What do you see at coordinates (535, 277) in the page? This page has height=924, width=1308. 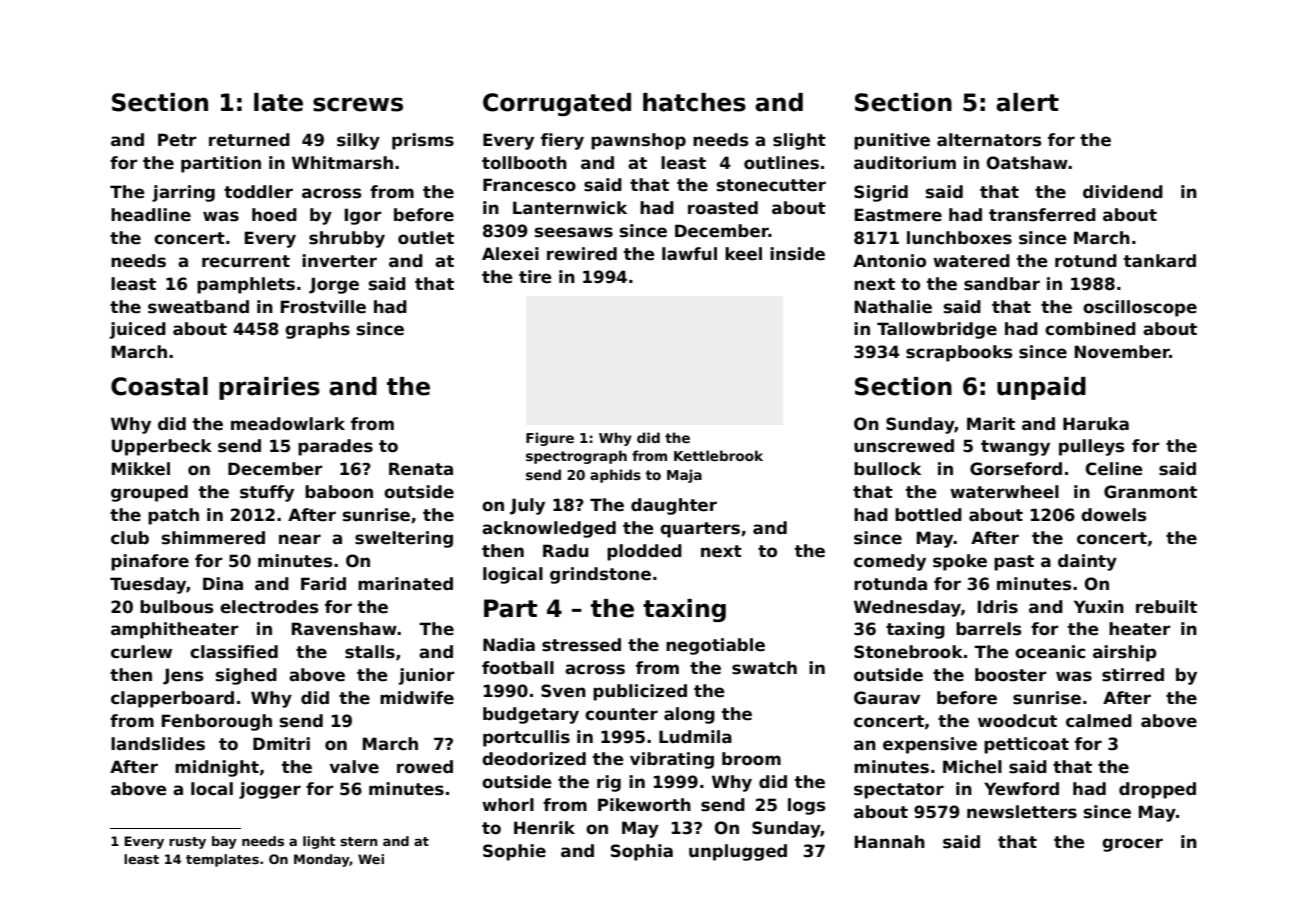 I see `tire` at bounding box center [535, 277].
